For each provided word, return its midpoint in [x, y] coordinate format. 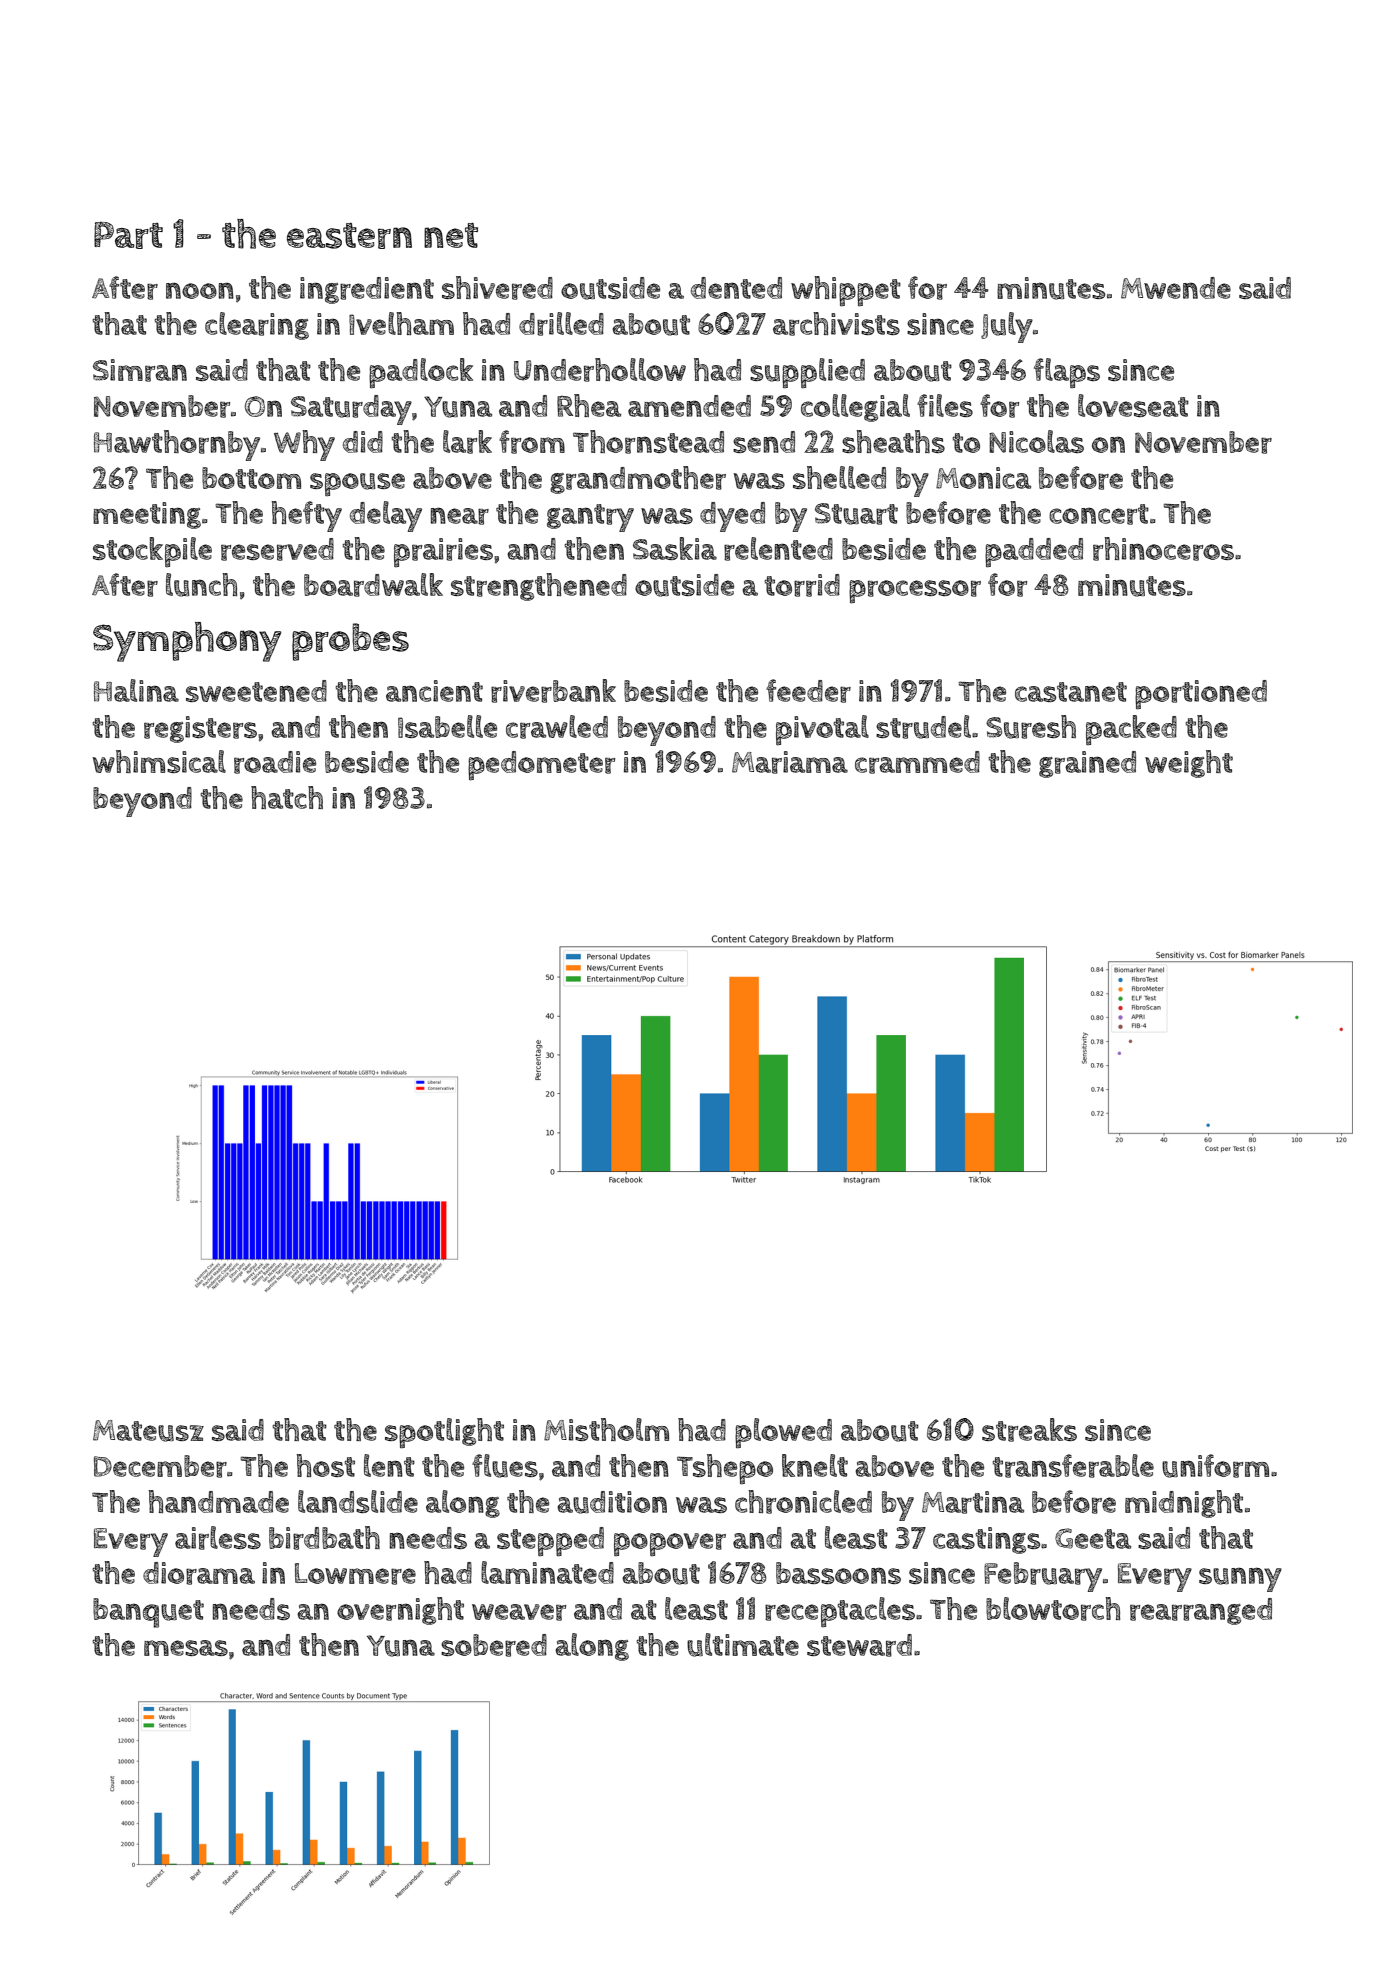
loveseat [1133, 405]
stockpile [152, 552]
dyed [732, 517]
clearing [257, 326]
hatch [287, 797]
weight [1189, 764]
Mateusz [148, 1431]
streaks [1029, 1430]
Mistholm [606, 1429]
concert [1099, 514]
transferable [1073, 1466]
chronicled [803, 1502]
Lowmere [355, 1574]
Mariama [790, 762]
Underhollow [600, 370]
